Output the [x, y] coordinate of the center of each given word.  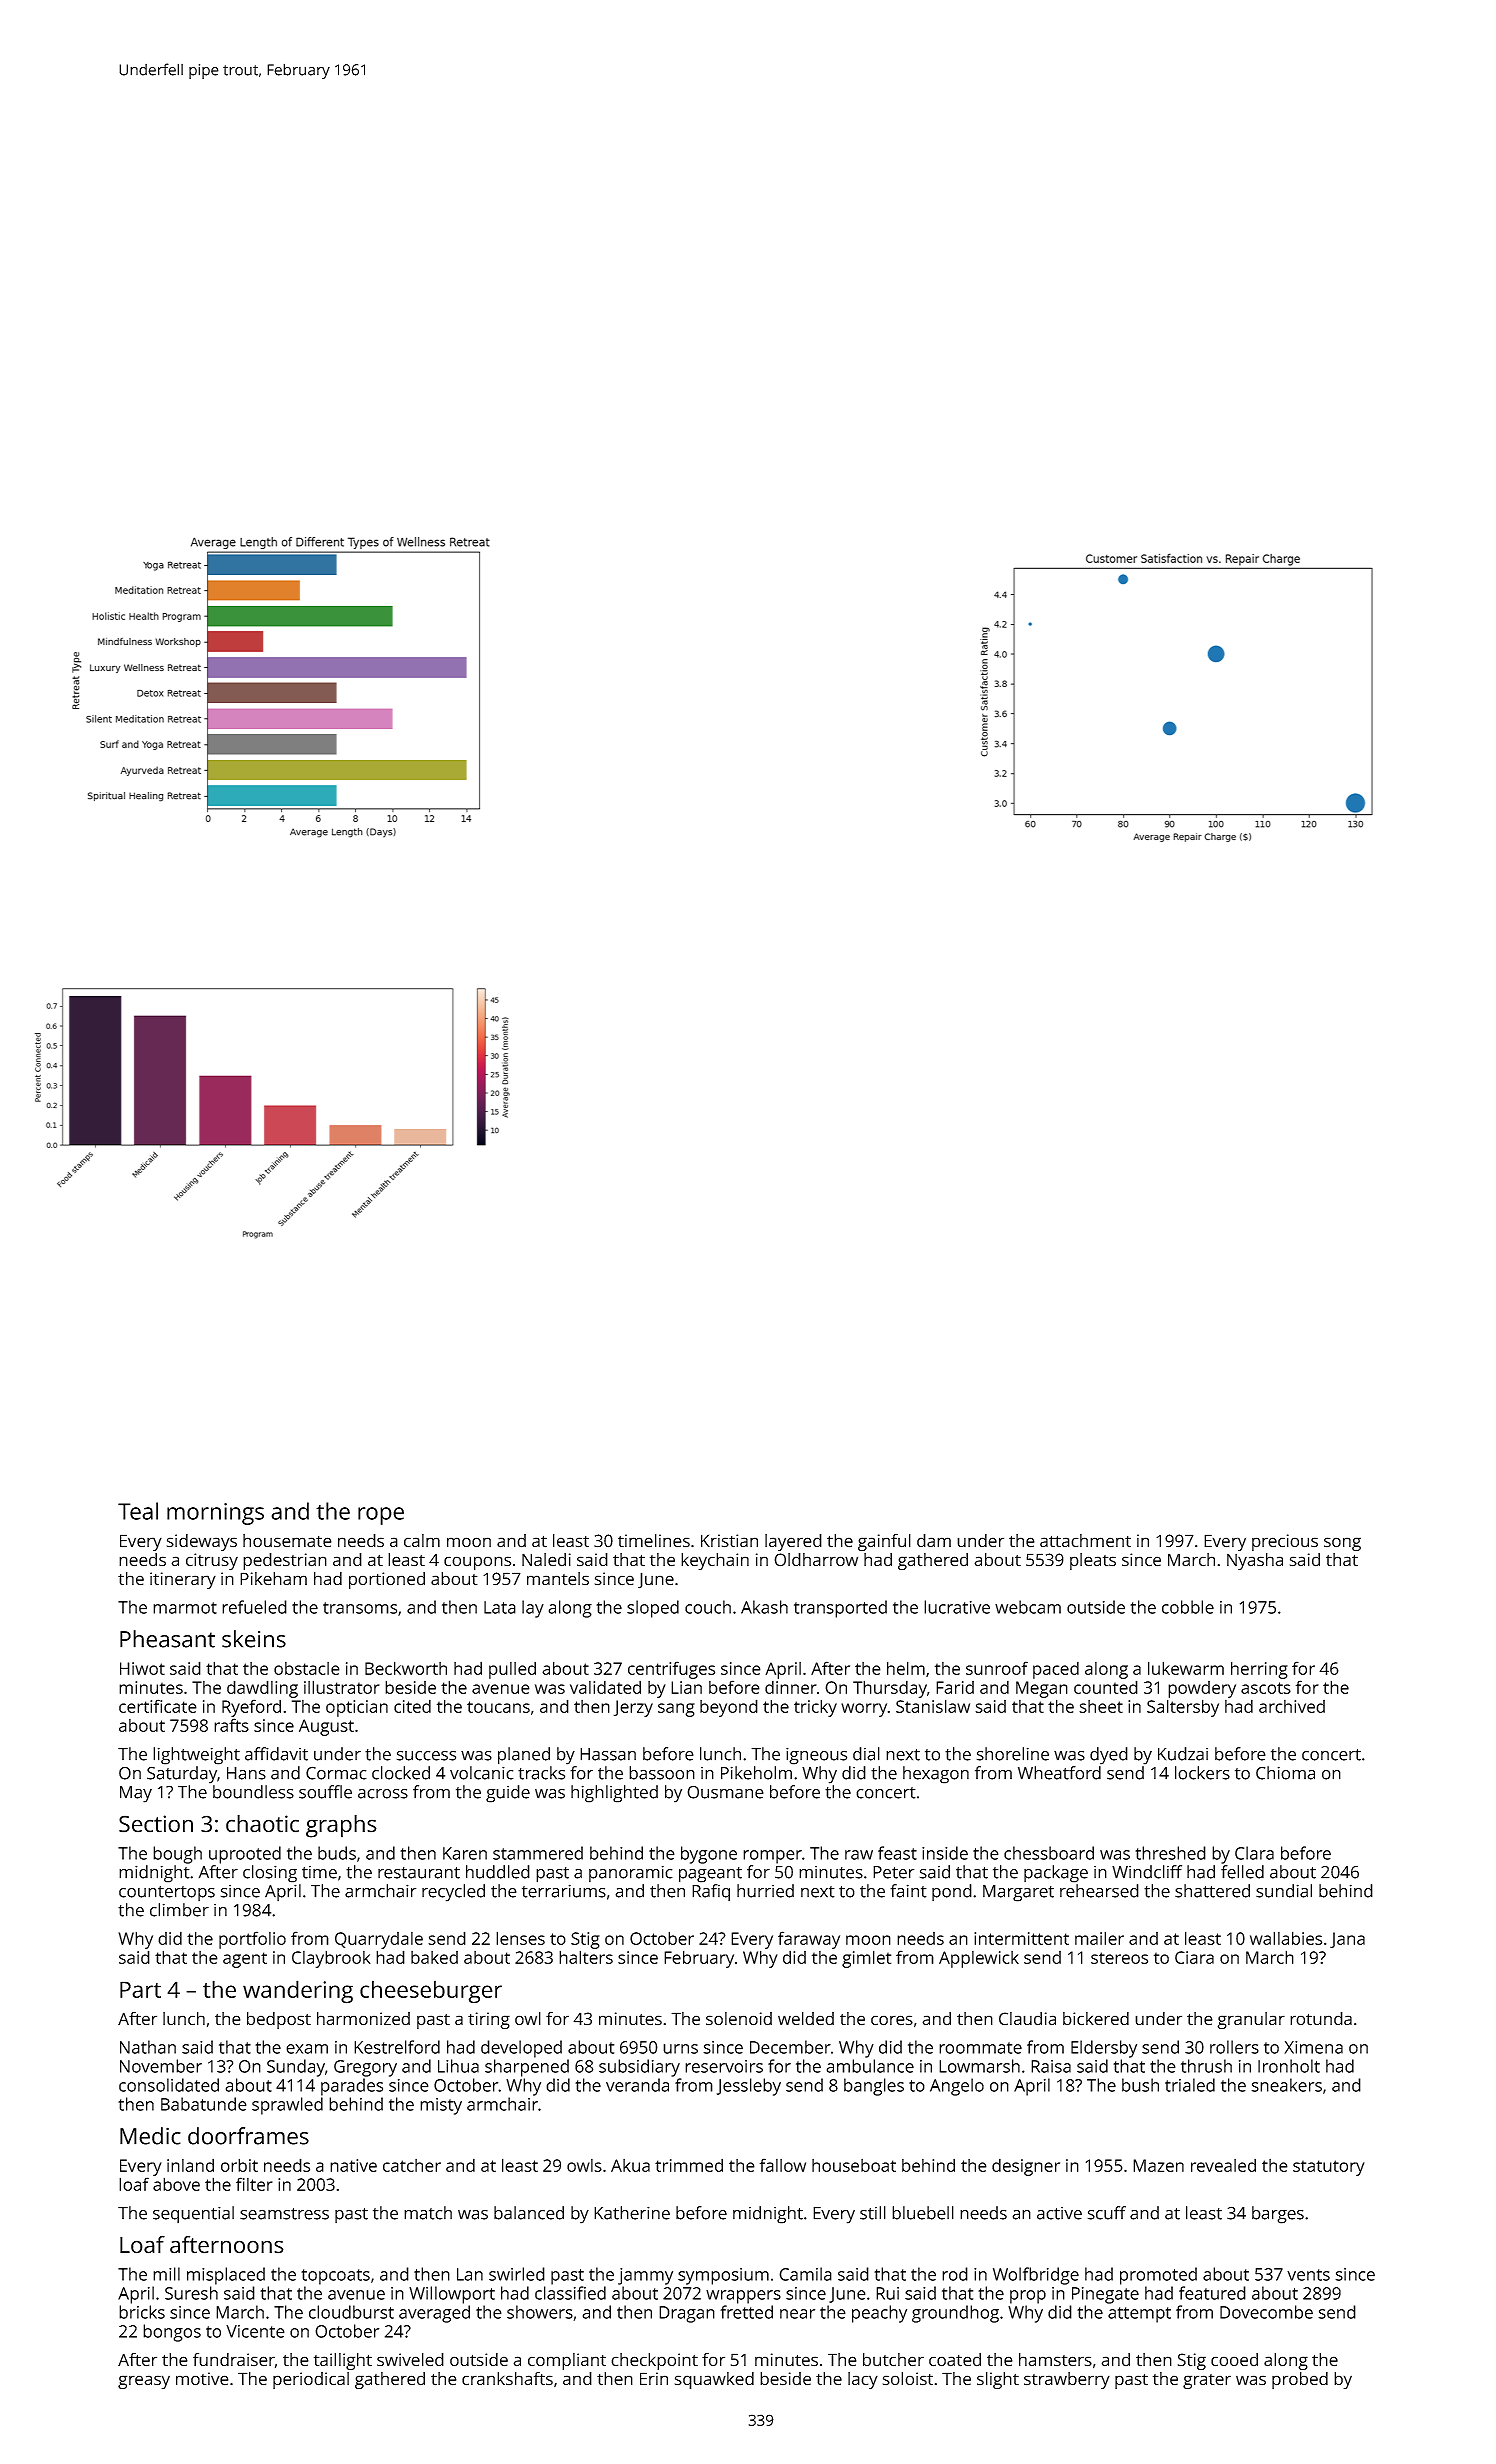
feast [897, 1853]
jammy [645, 2276]
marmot [185, 1608]
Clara [1254, 1853]
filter [254, 2184]
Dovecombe [1266, 2312]
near [797, 2314]
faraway [809, 1940]
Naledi [546, 1560]
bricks [142, 2312]
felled [1242, 1872]
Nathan [148, 2047]
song [1342, 1544]
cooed [1234, 2360]
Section [156, 1824]
